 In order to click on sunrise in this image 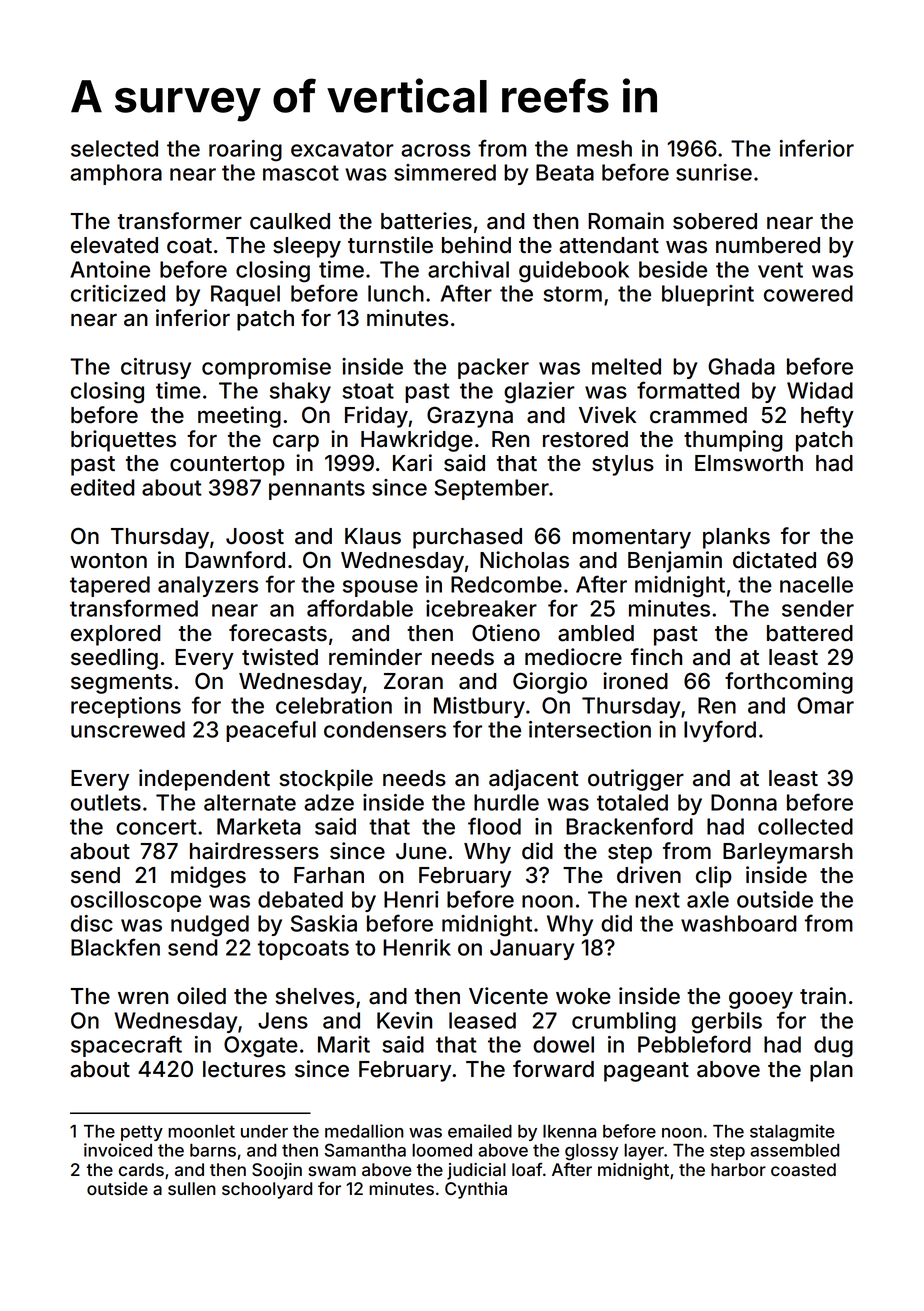, I will do `click(714, 172)`.
